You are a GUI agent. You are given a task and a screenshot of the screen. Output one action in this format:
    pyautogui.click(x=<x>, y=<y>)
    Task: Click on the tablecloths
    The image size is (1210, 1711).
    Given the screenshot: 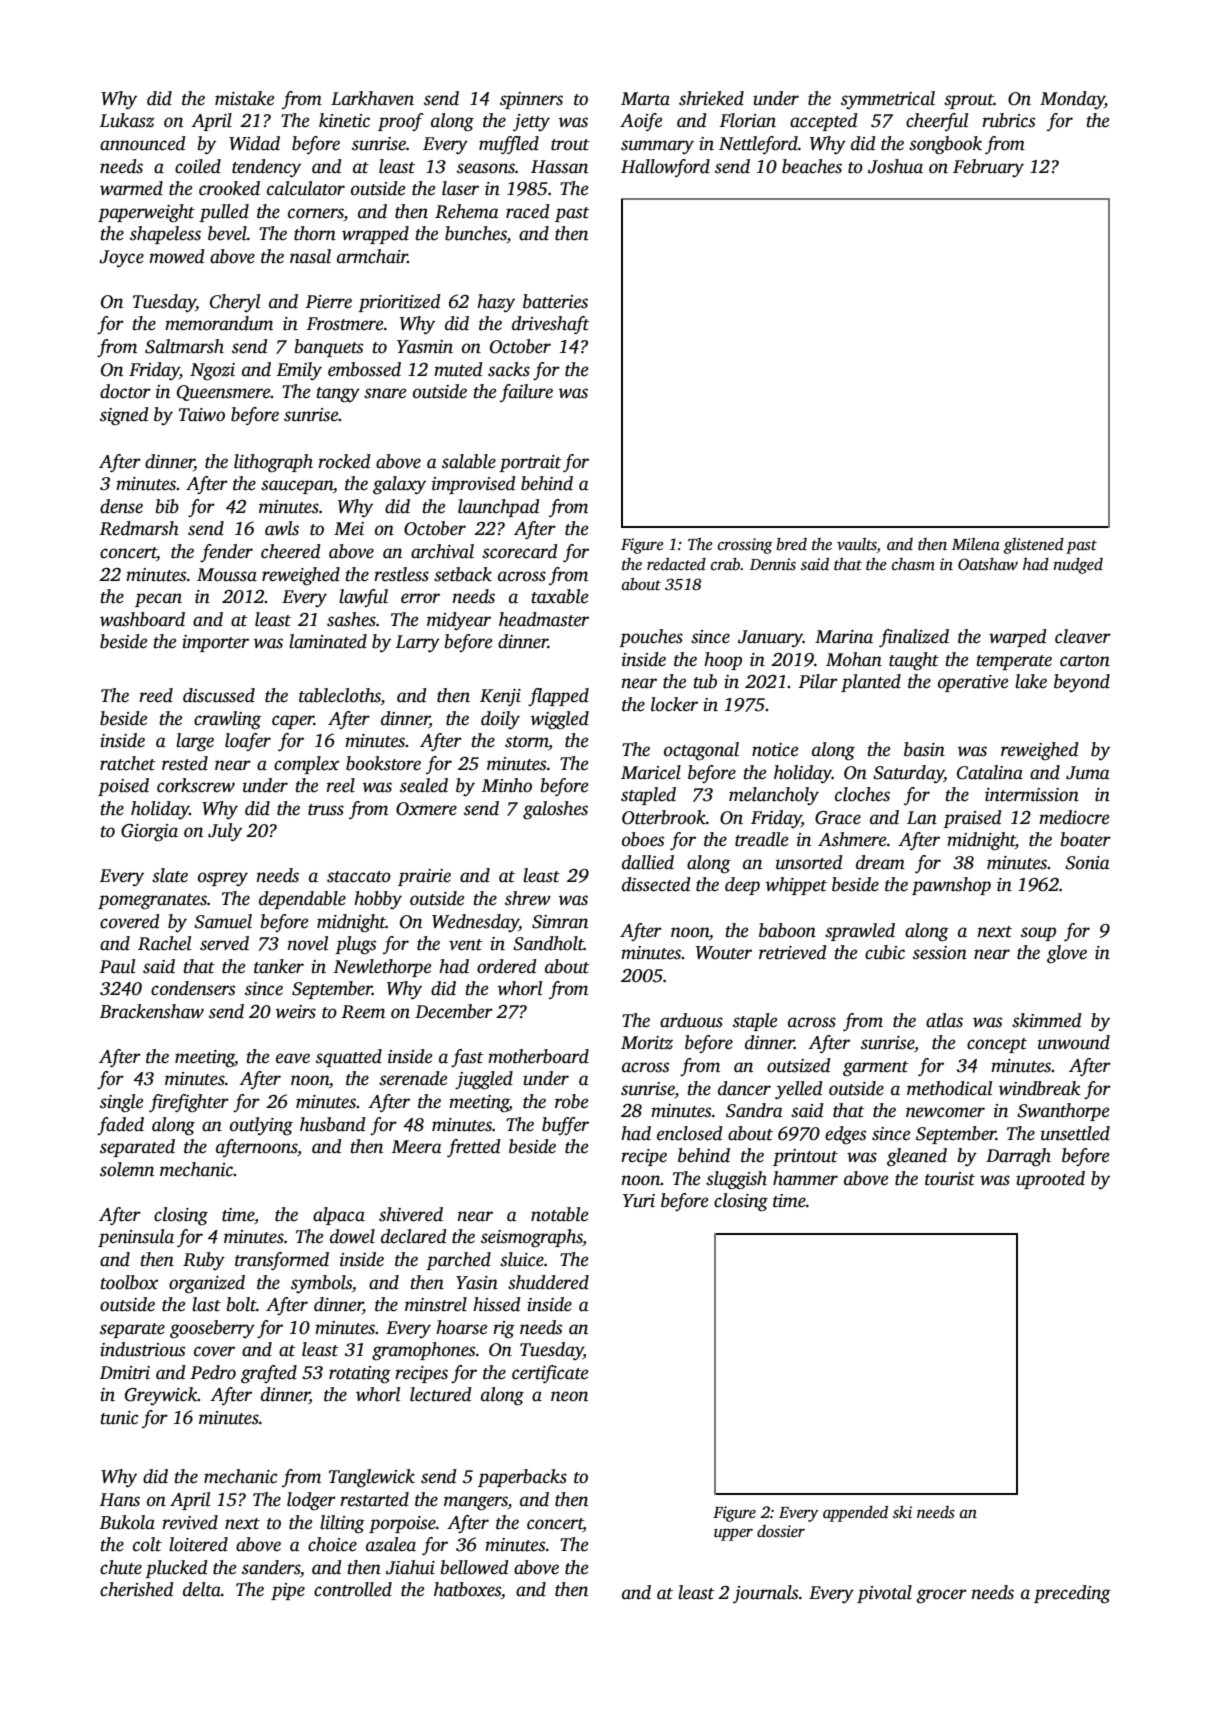 What is the action you would take?
    pyautogui.click(x=340, y=696)
